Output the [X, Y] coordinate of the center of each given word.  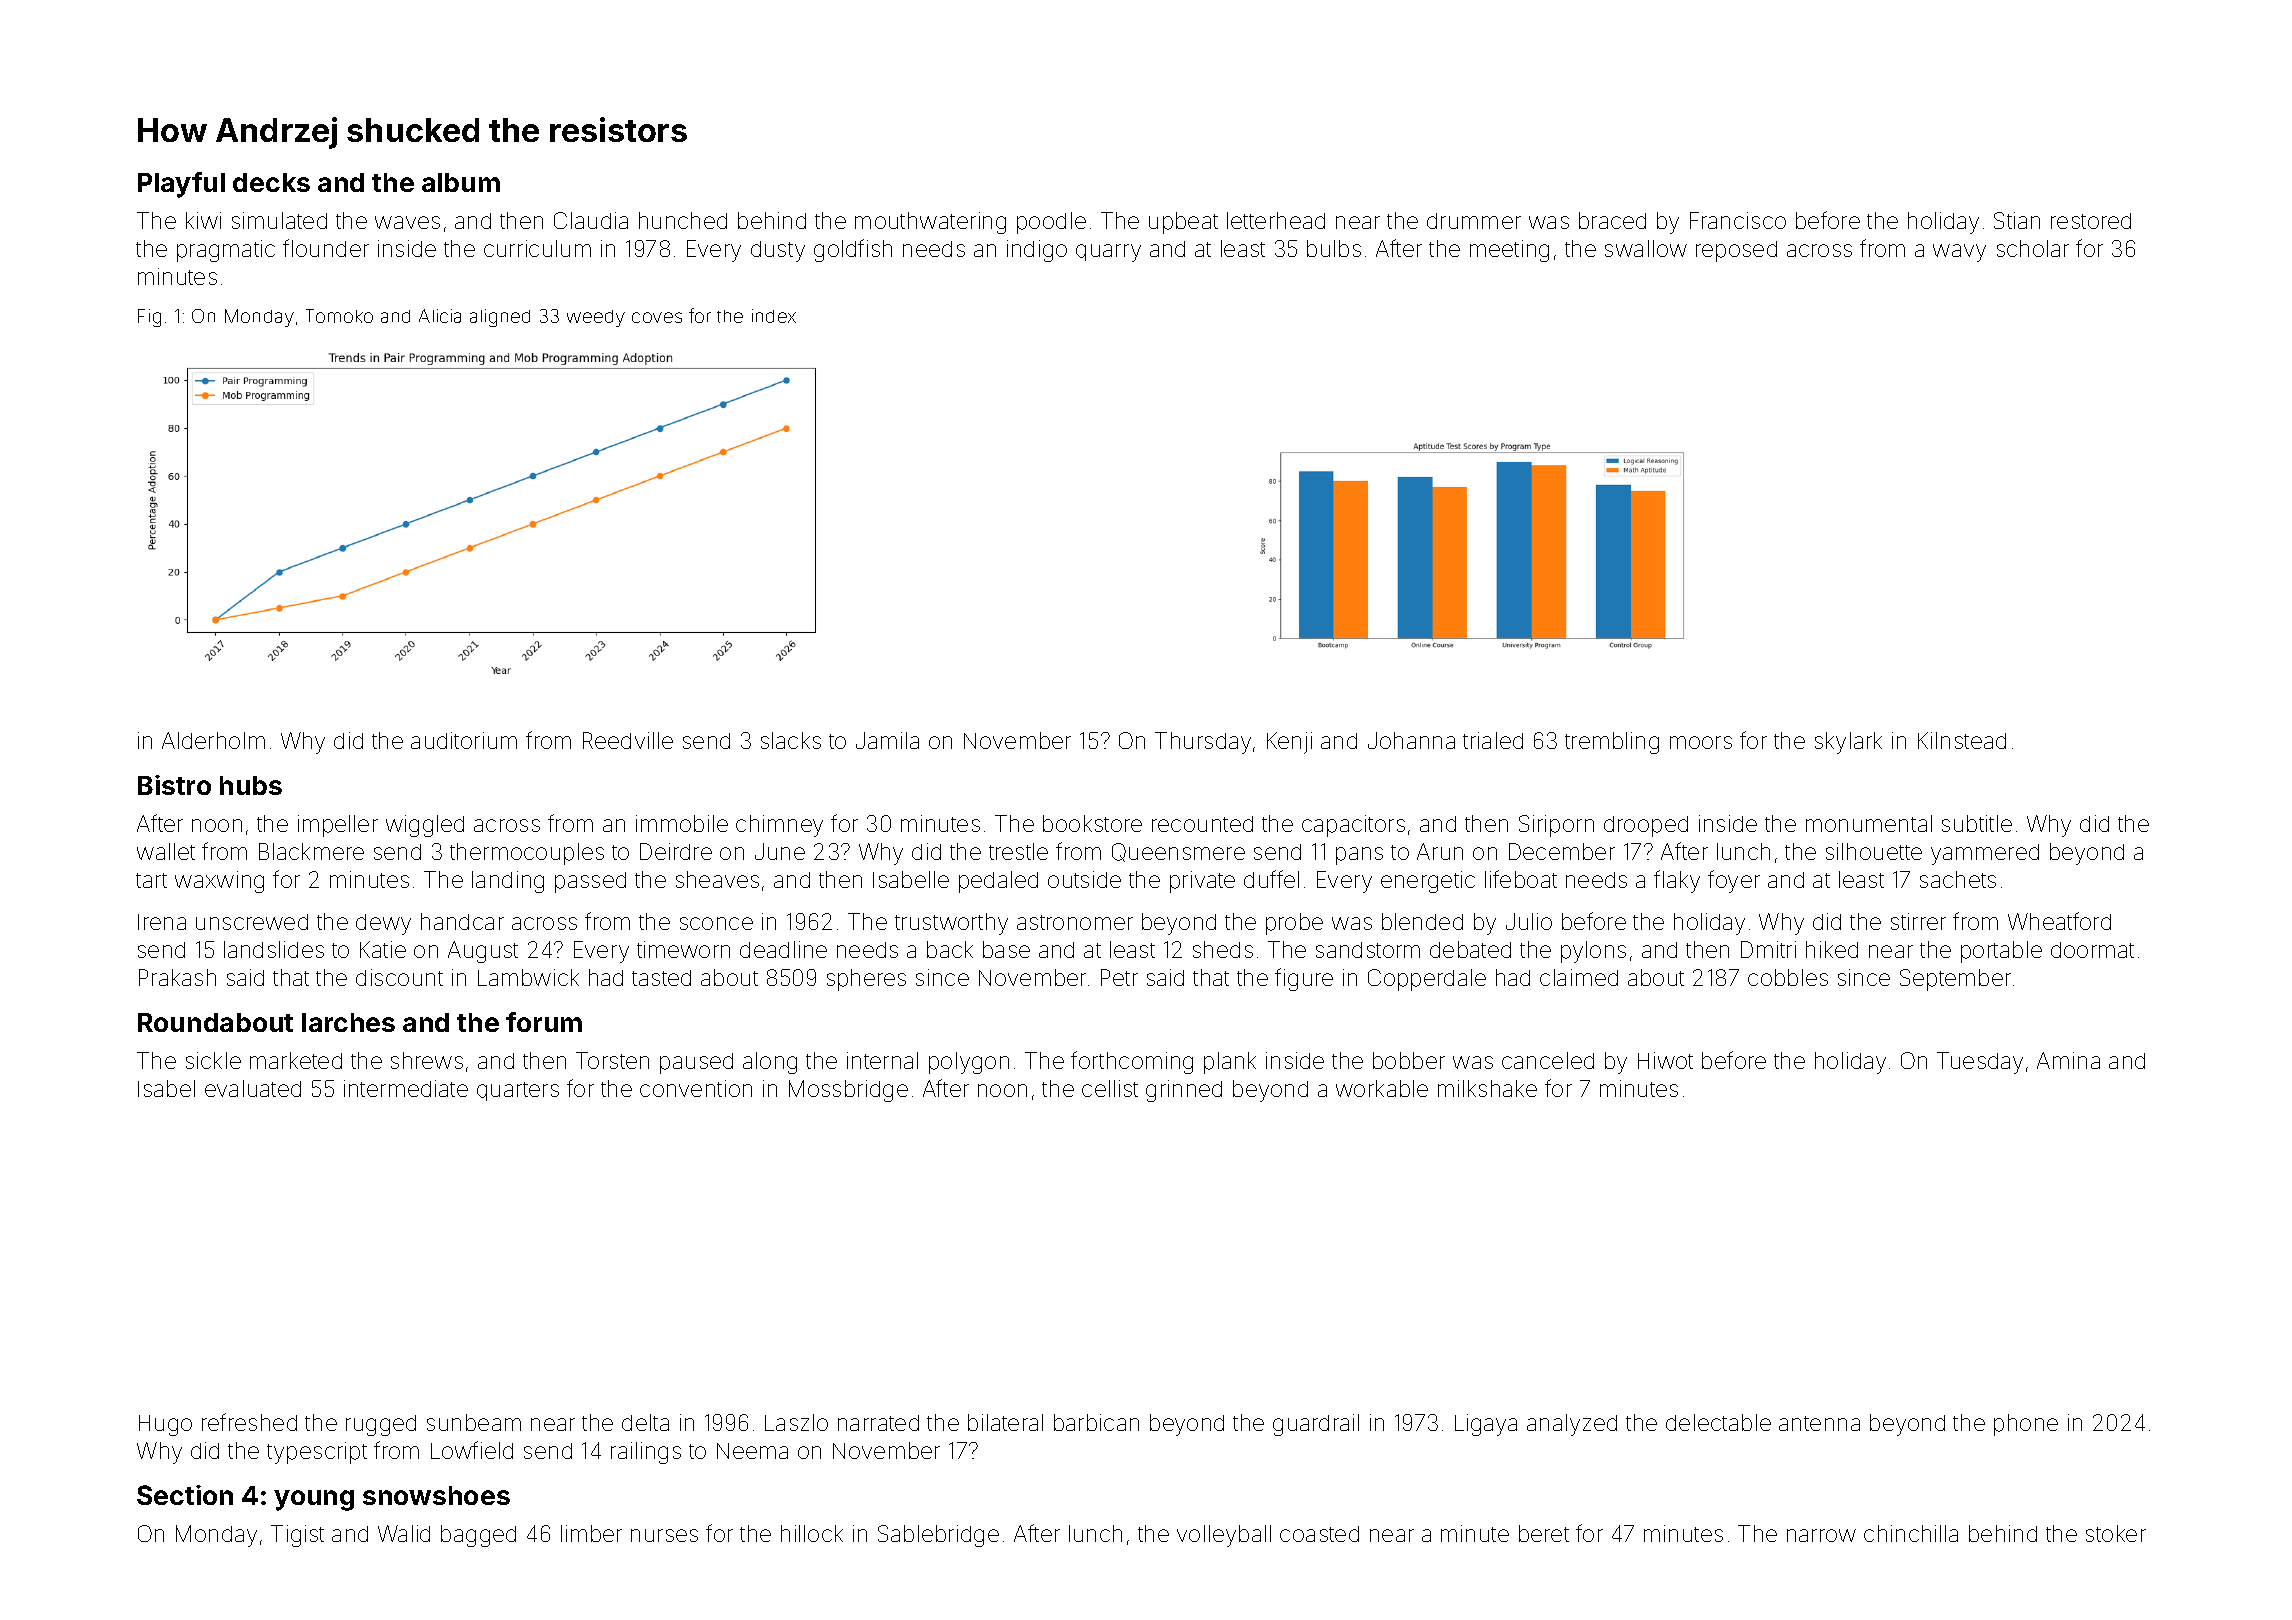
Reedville [628, 740]
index [774, 316]
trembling [1612, 743]
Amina [2068, 1060]
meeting [1509, 251]
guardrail [1316, 1425]
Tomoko [339, 316]
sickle [213, 1060]
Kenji [1289, 743]
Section [185, 1495]
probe [1294, 924]
